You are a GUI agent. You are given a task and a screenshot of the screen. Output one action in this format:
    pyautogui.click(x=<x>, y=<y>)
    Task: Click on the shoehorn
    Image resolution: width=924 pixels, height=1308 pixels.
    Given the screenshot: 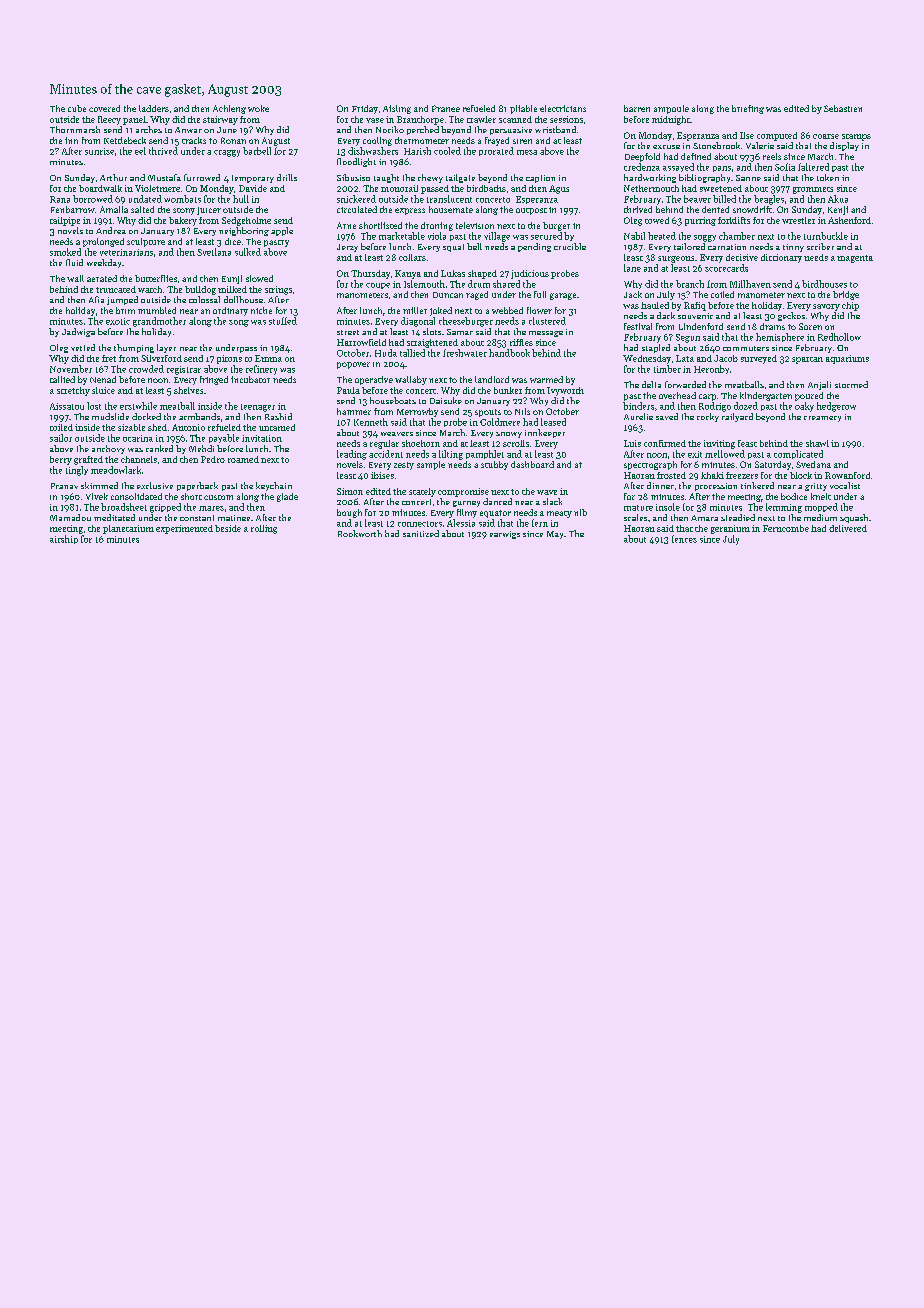 What is the action you would take?
    pyautogui.click(x=421, y=443)
